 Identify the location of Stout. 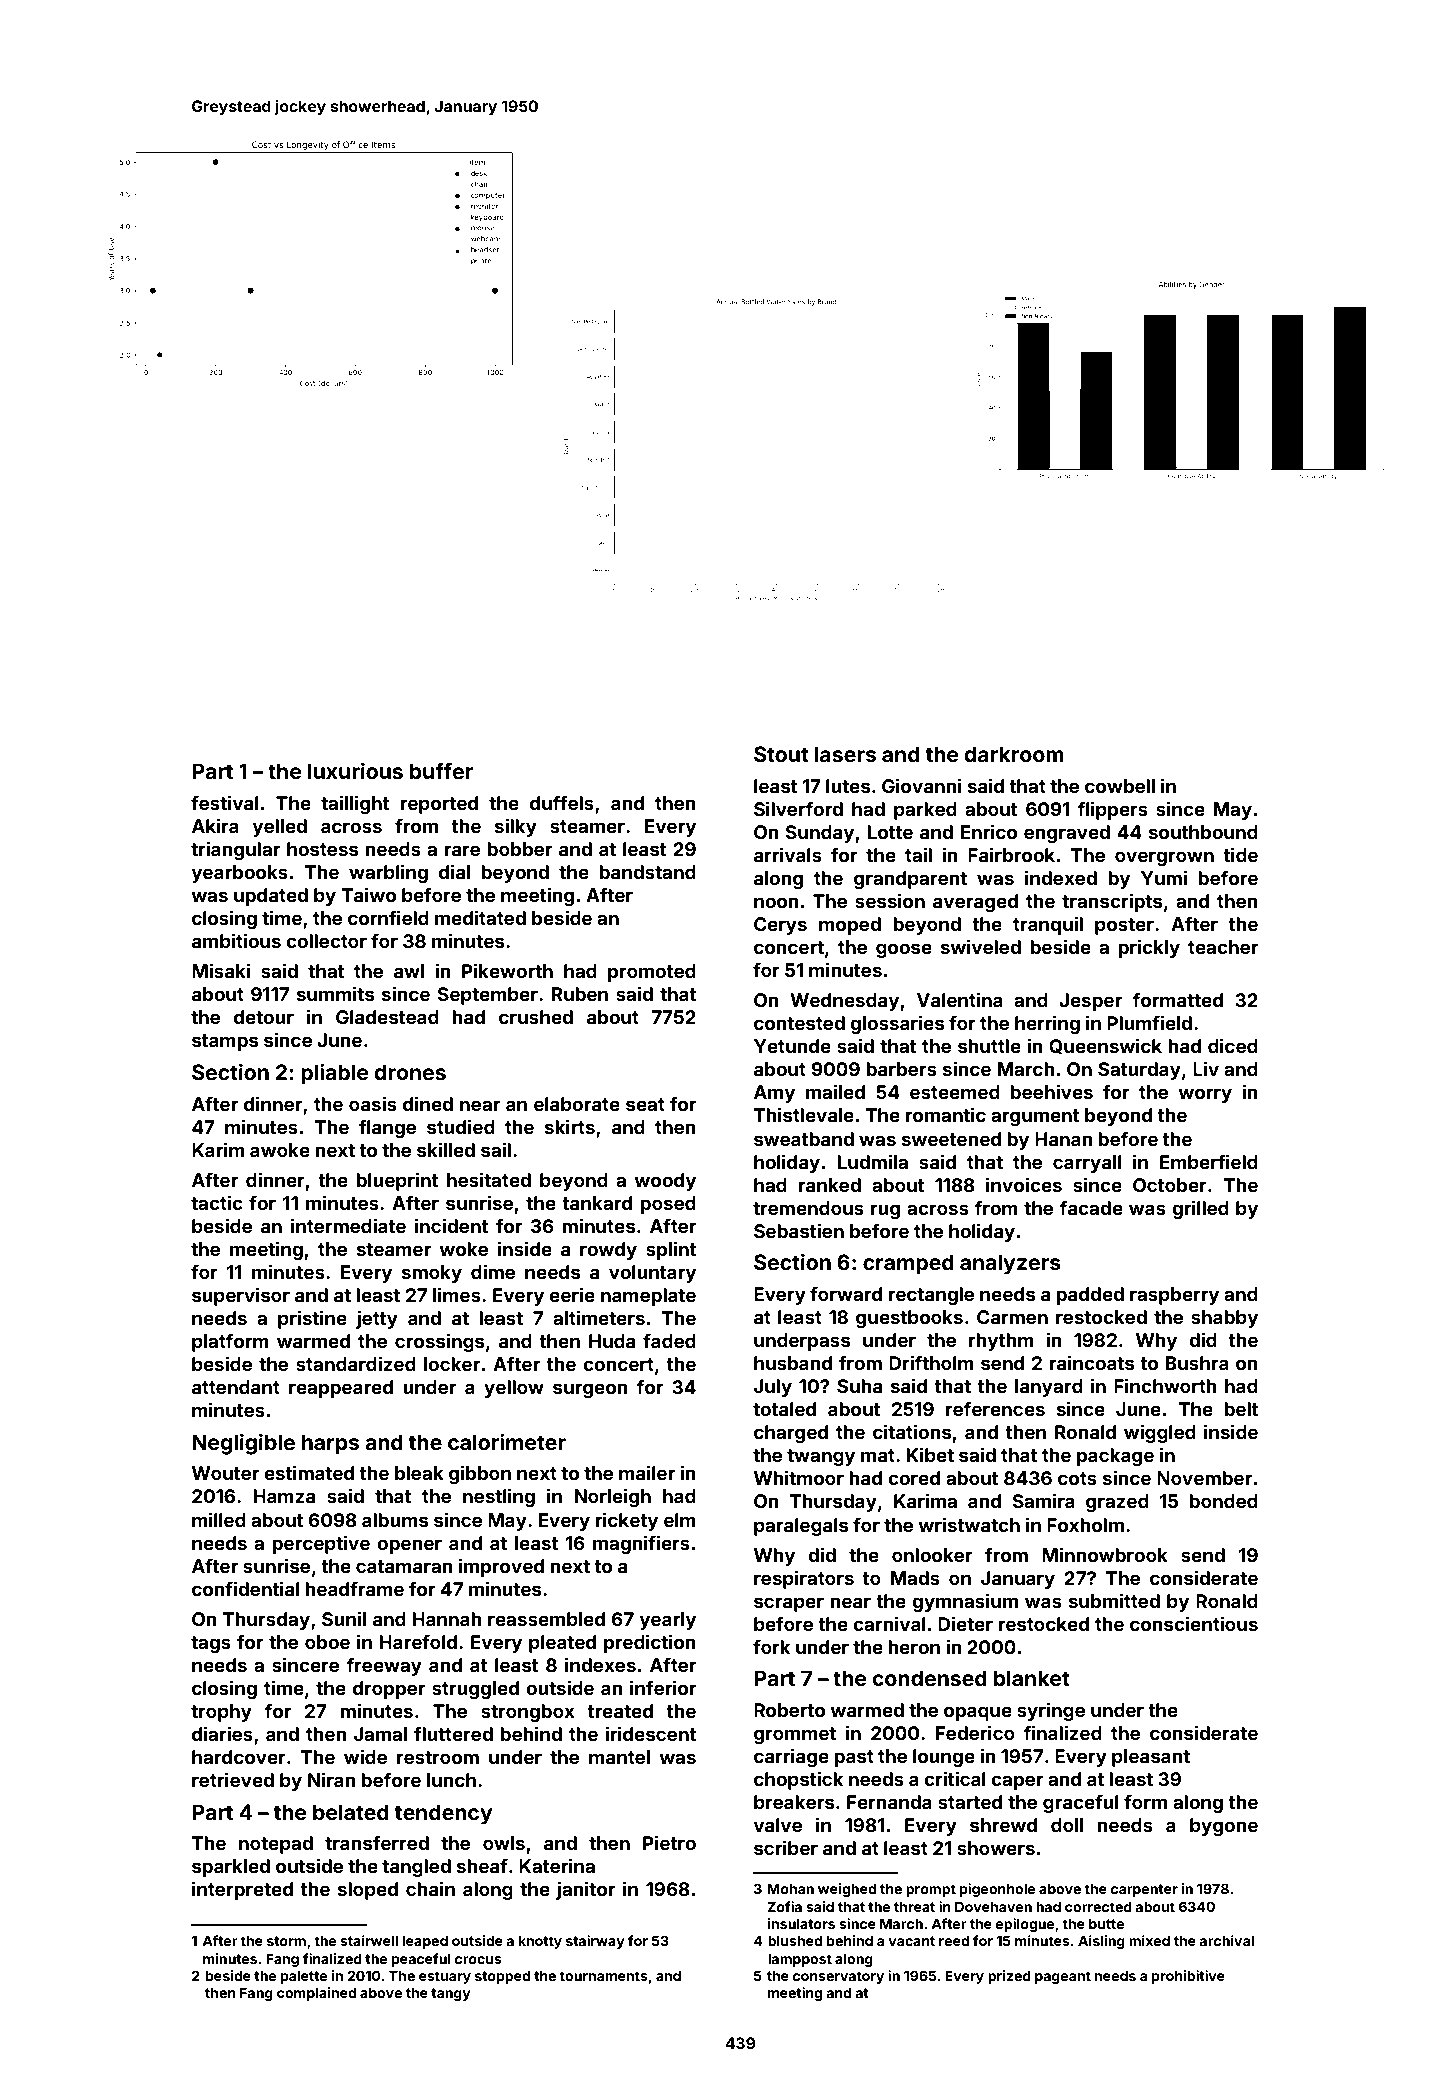
(781, 754).
